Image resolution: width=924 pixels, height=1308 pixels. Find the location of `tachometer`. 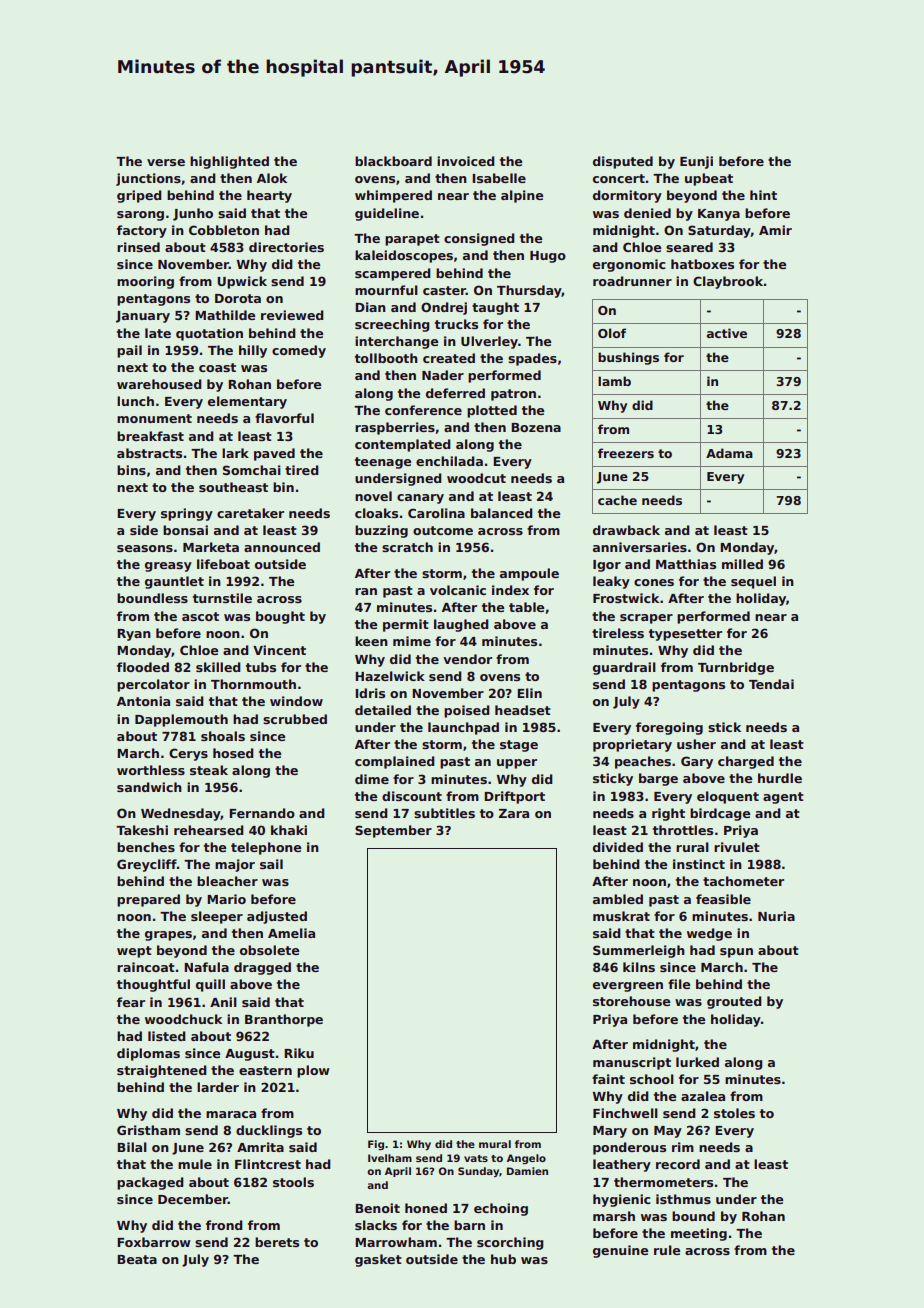

tachometer is located at coordinates (743, 881).
